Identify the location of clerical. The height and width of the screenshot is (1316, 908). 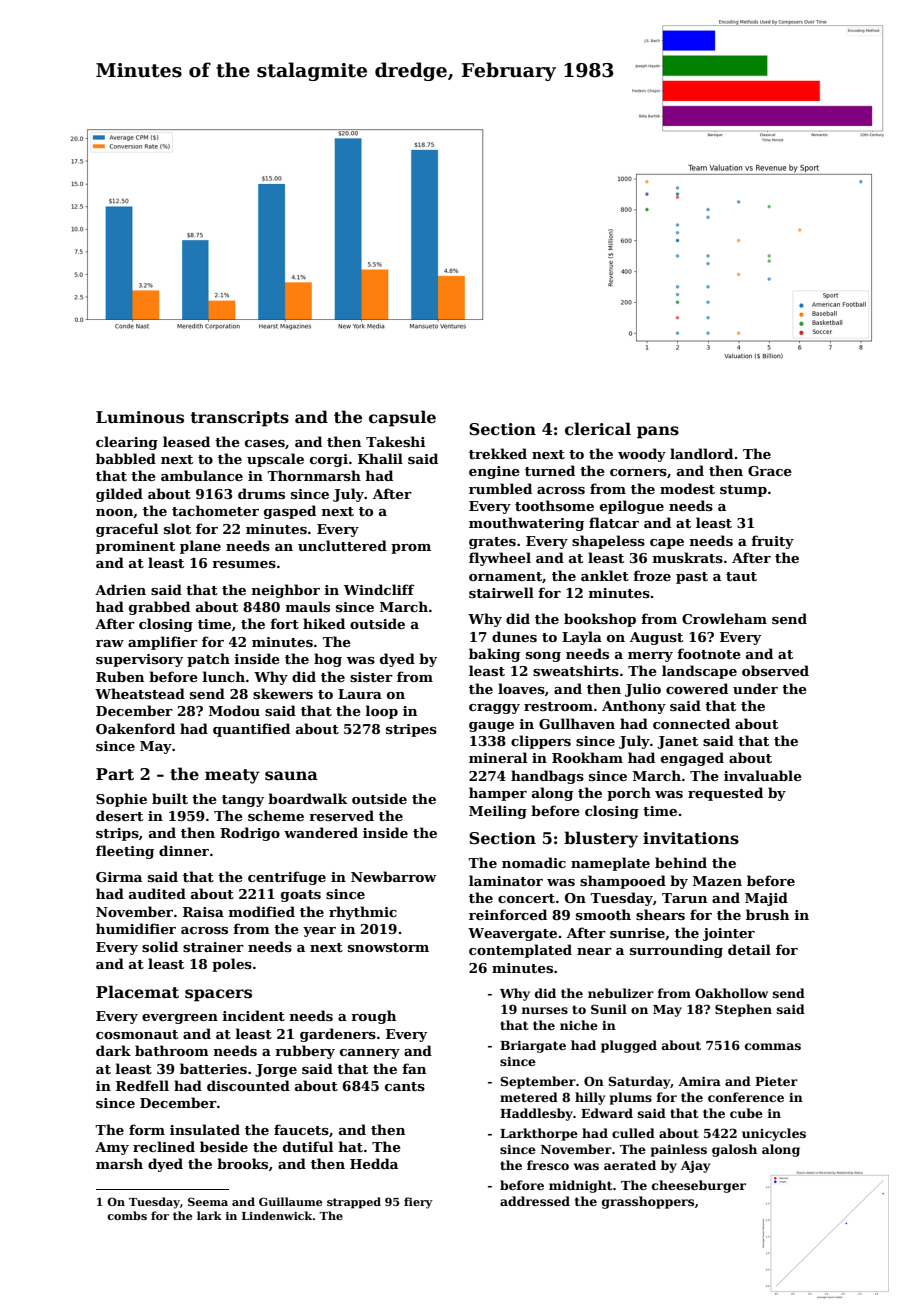
(598, 429).
